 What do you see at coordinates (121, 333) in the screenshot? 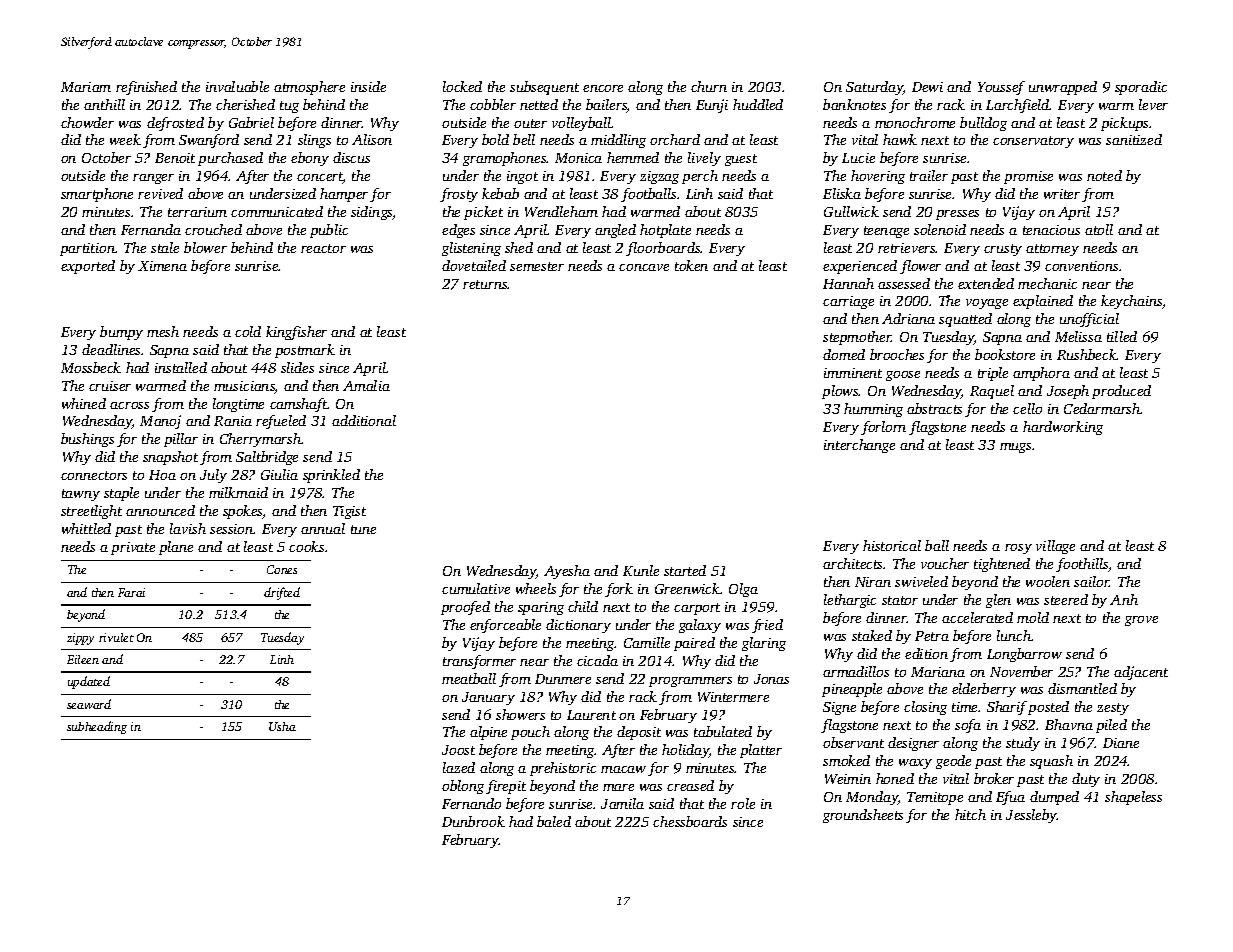
I see `bumpy` at bounding box center [121, 333].
